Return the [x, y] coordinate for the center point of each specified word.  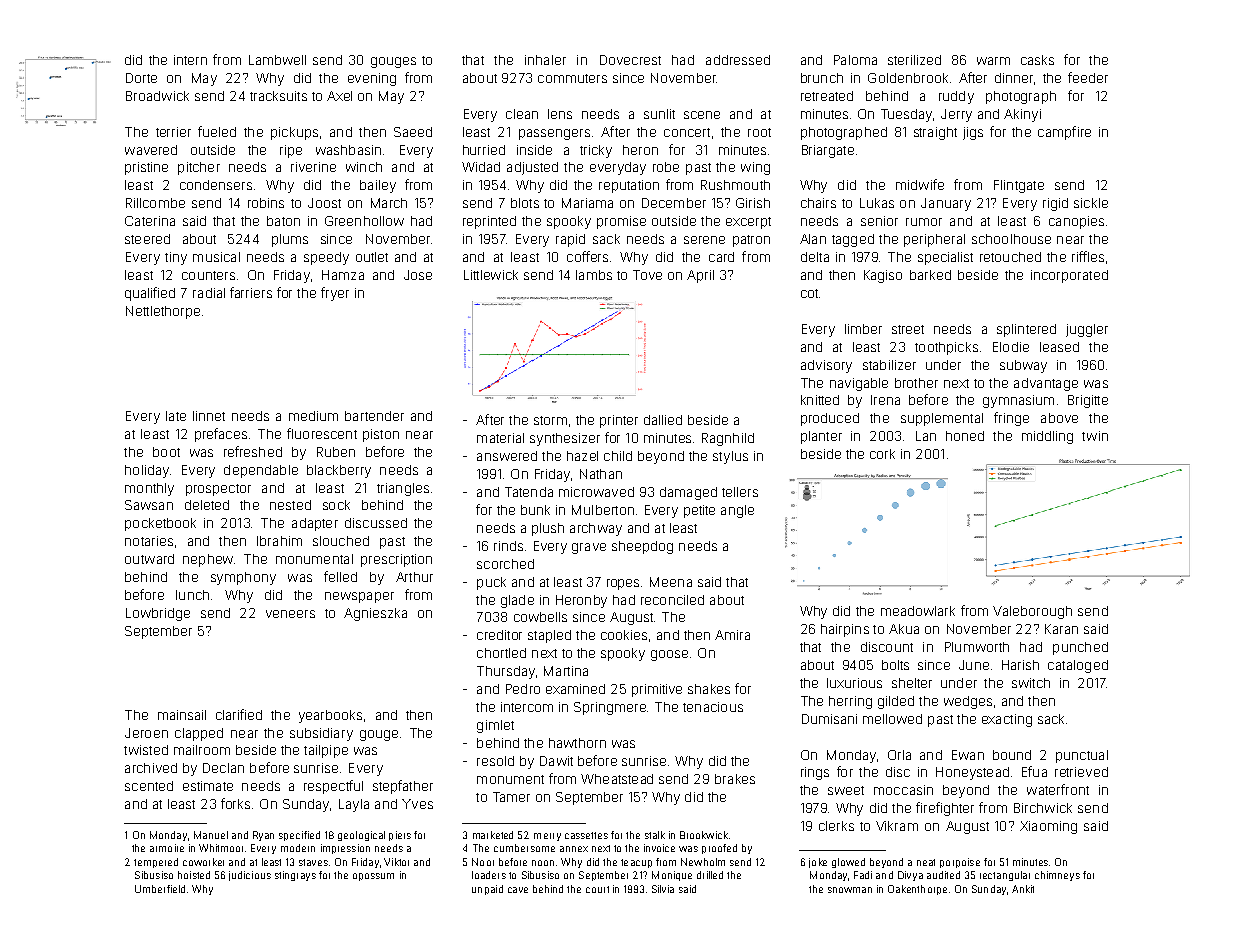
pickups [294, 133]
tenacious [713, 707]
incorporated [1069, 276]
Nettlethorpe [163, 312]
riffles [1088, 256]
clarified [239, 714]
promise [621, 222]
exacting [1007, 720]
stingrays [295, 876]
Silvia [663, 889]
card [721, 257]
